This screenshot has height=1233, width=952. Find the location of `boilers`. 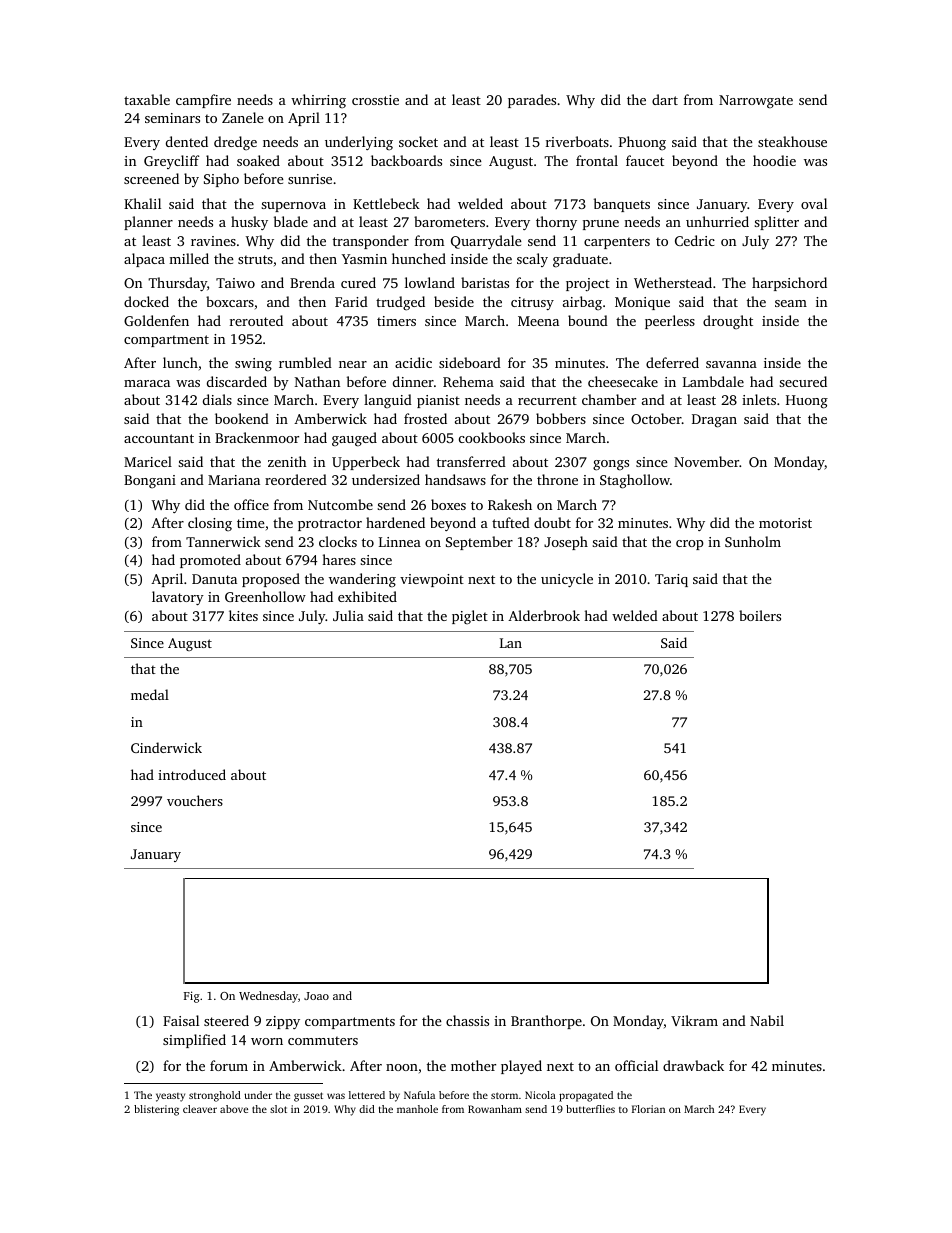

boilers is located at coordinates (760, 615).
